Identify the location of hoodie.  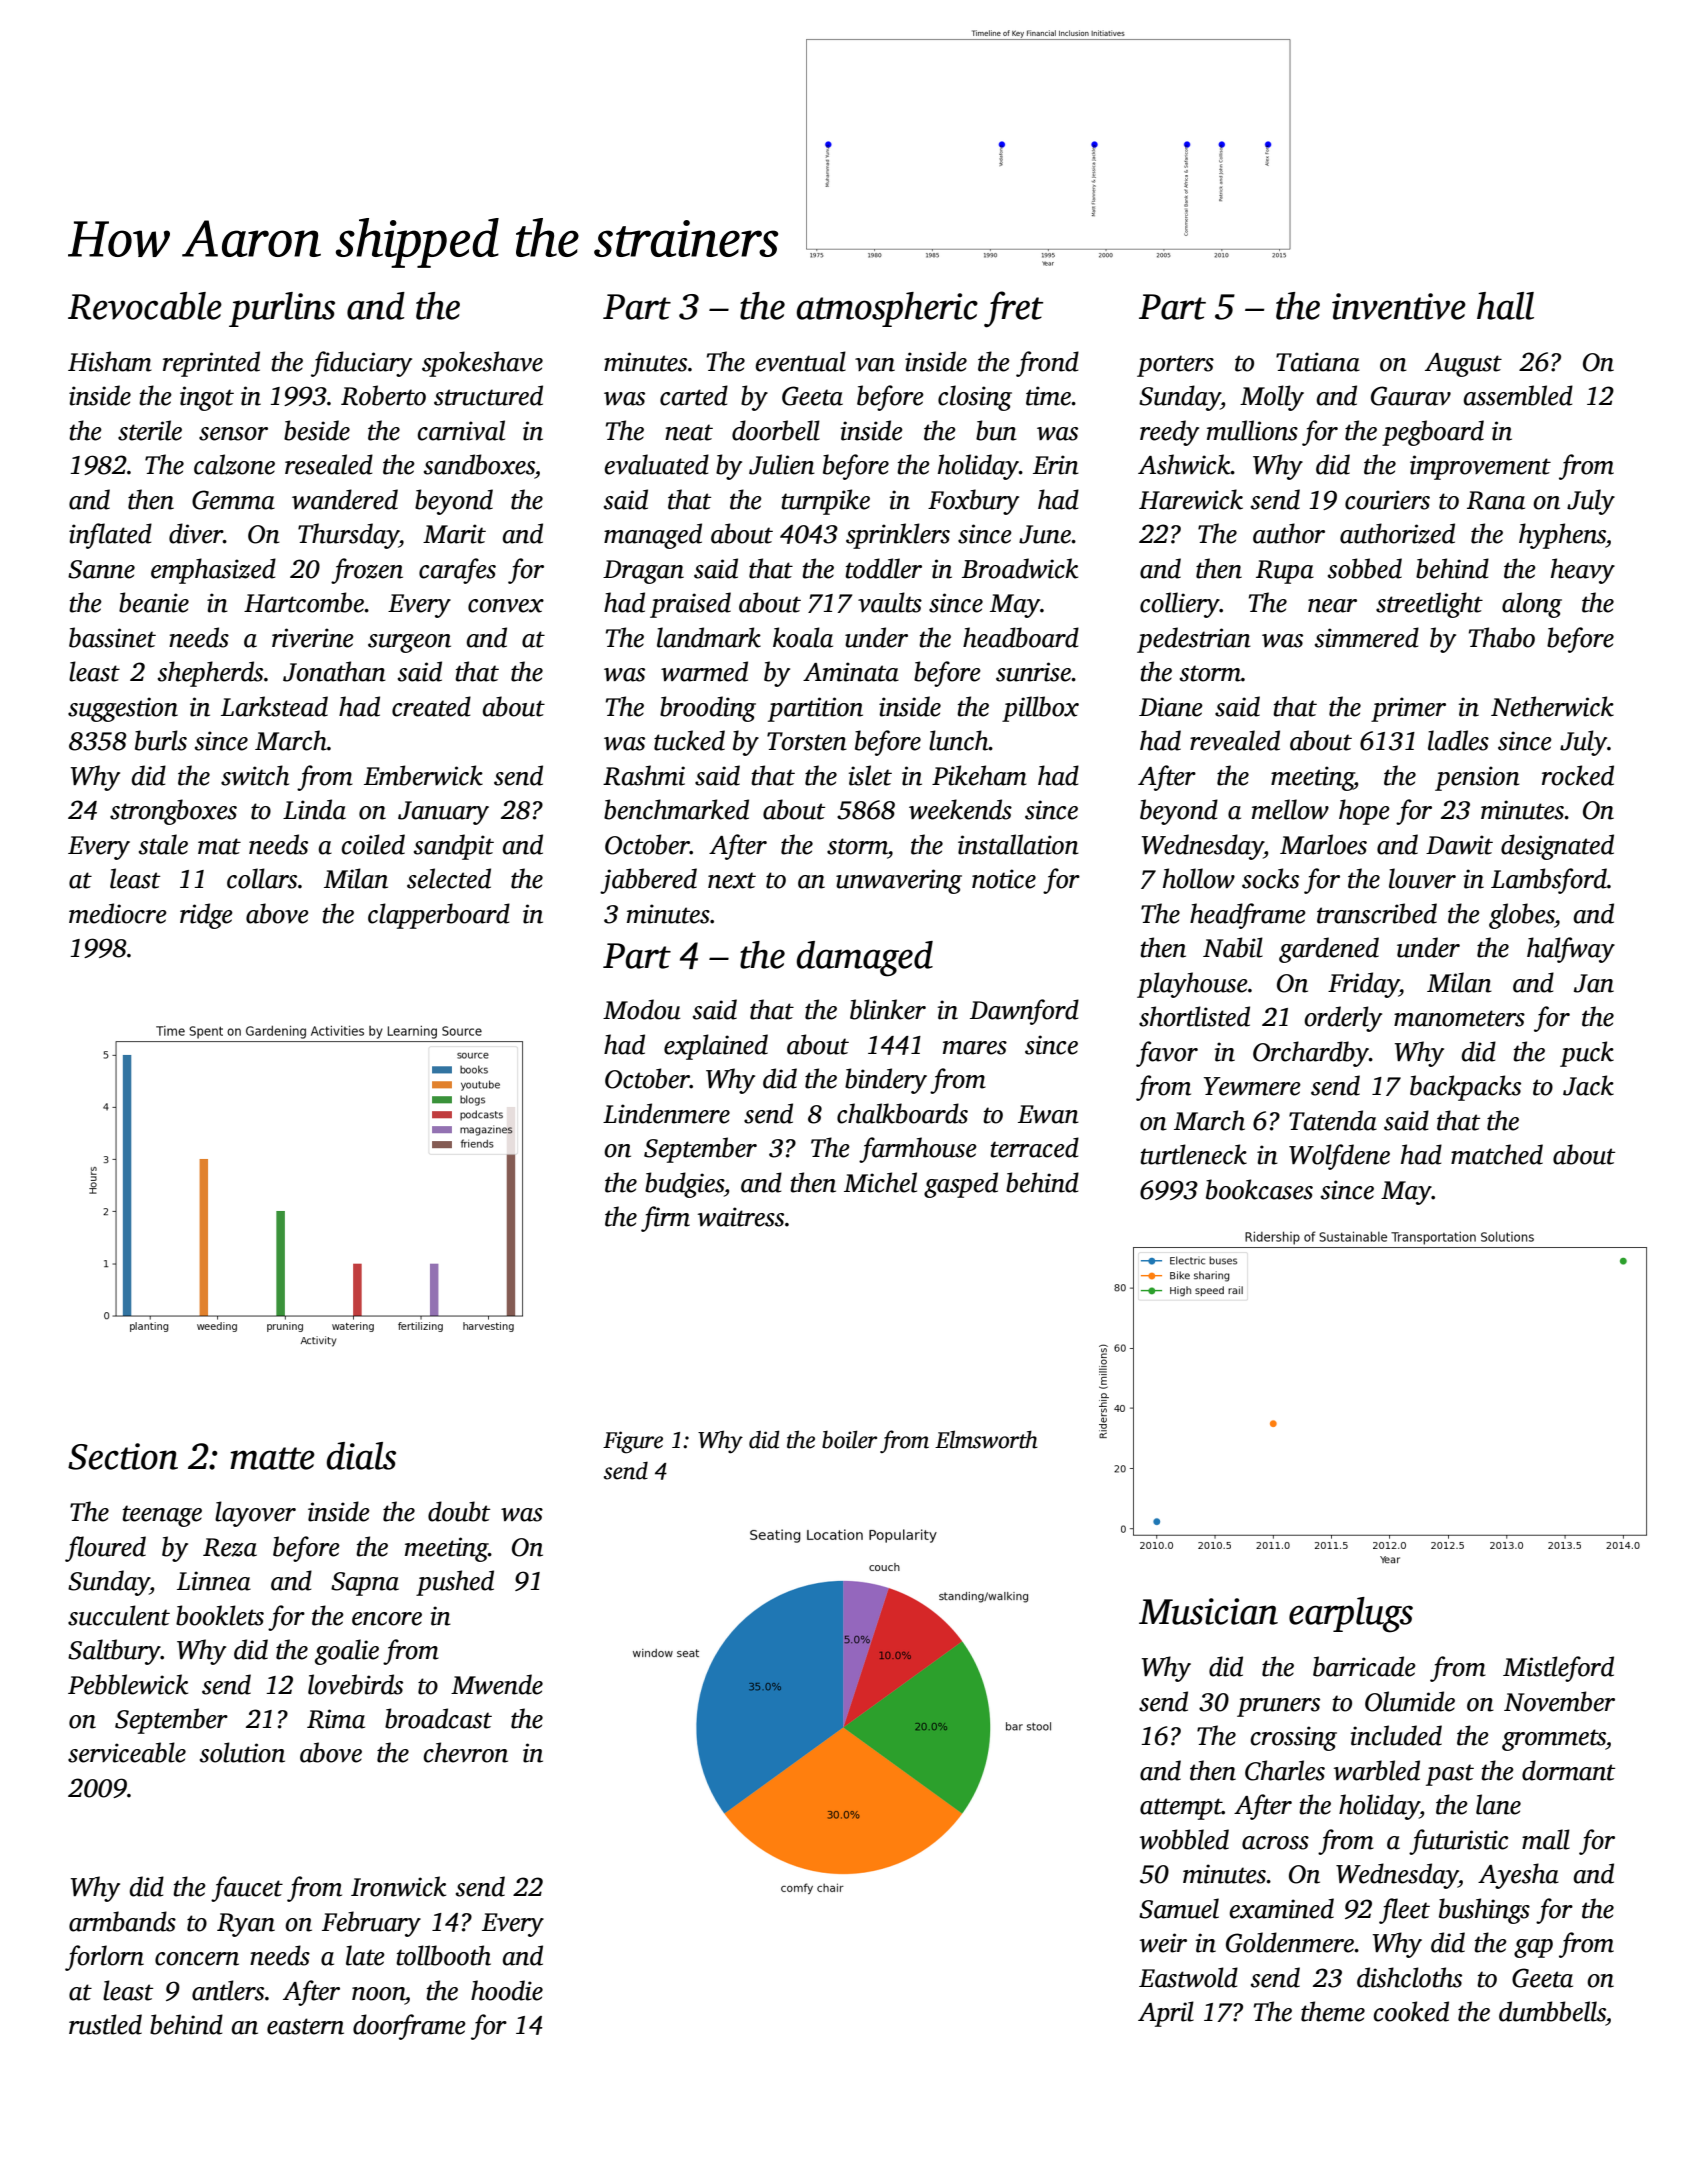
(507, 1990).
